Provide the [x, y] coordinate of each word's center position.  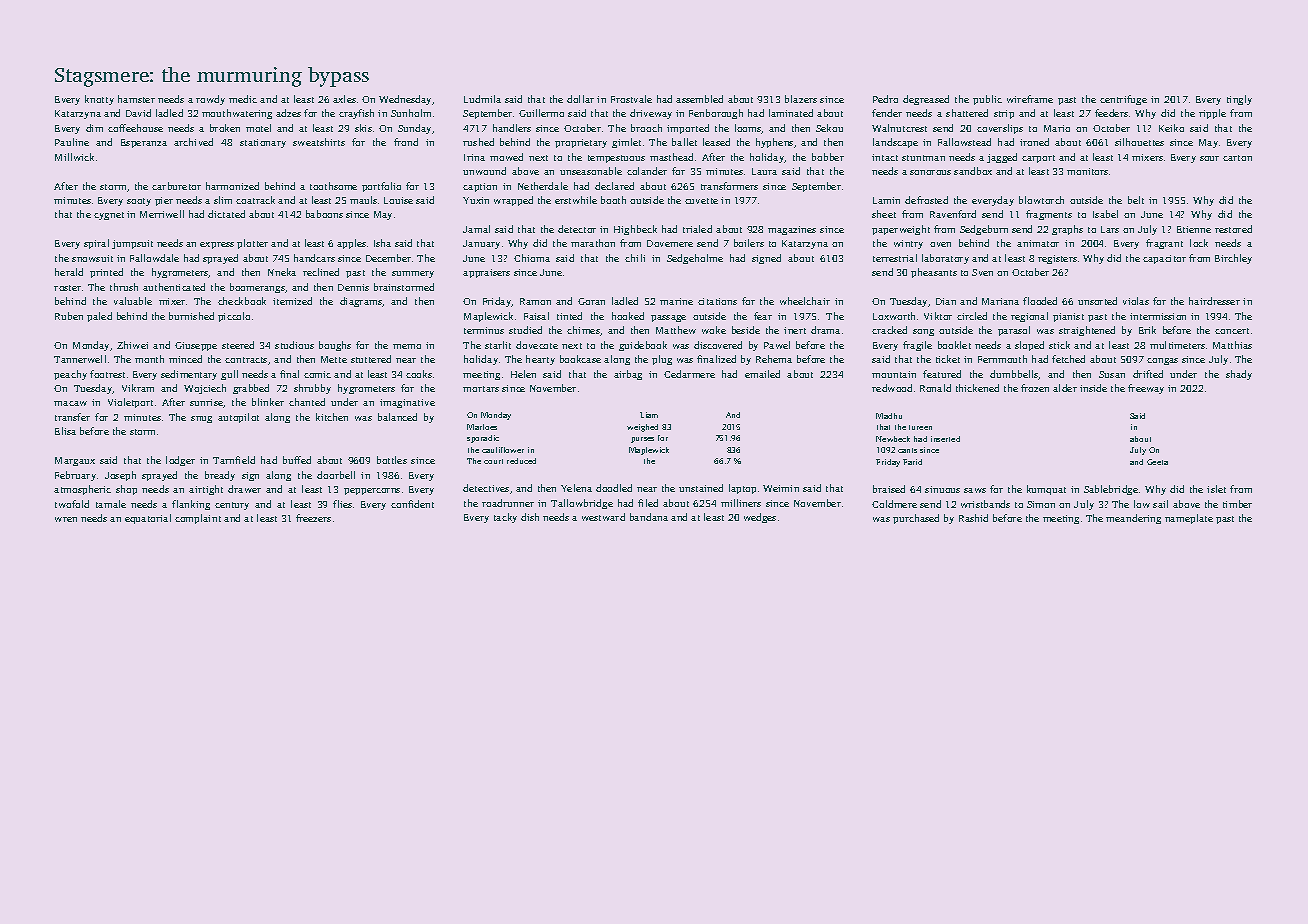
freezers [313, 518]
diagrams [361, 302]
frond [406, 142]
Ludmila [482, 99]
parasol [1014, 331]
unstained [701, 488]
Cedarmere [689, 374]
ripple [1212, 114]
